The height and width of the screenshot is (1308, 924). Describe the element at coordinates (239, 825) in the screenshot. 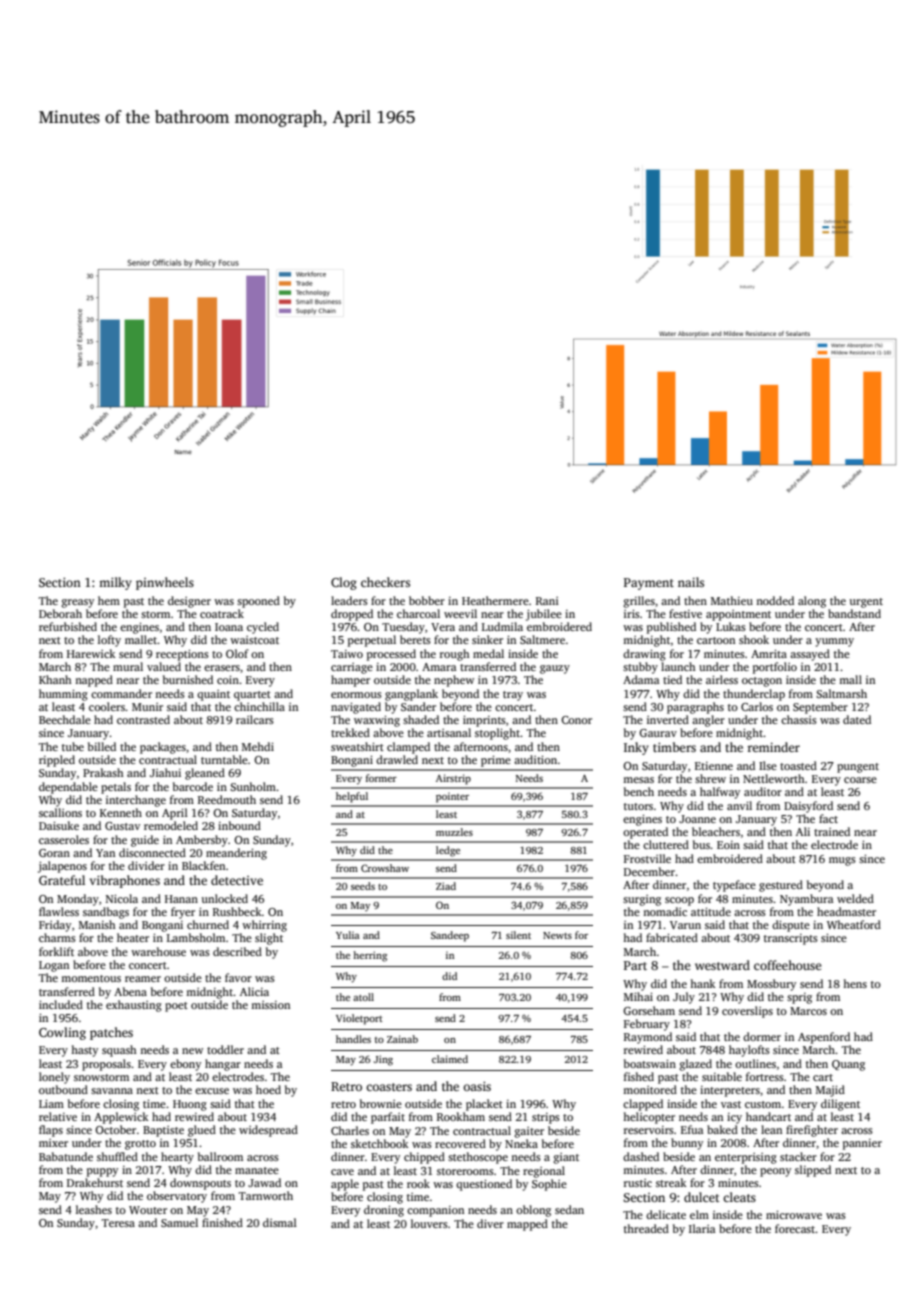

I see `inbound` at that location.
